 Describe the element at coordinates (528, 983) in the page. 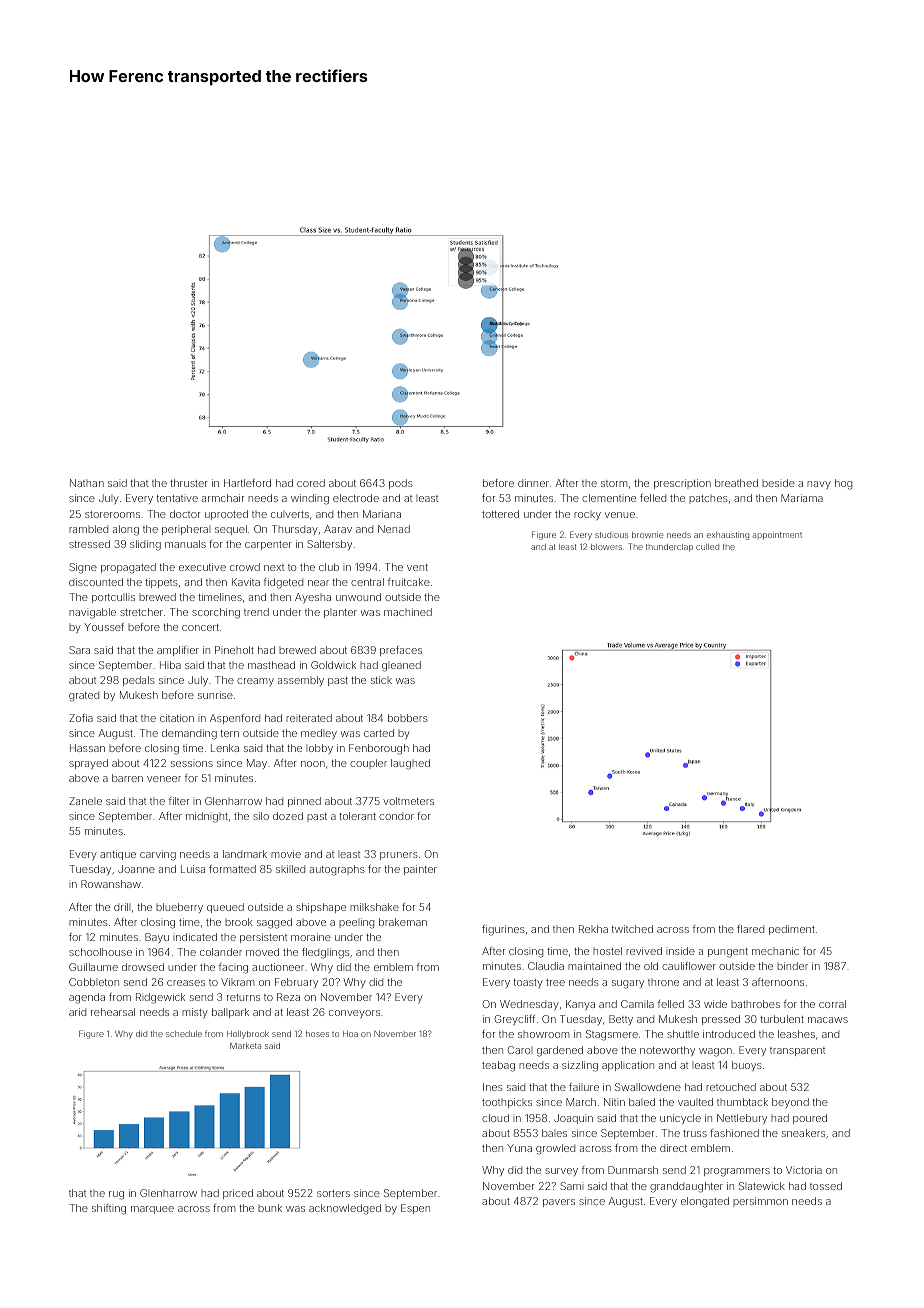

I see `toasty` at that location.
